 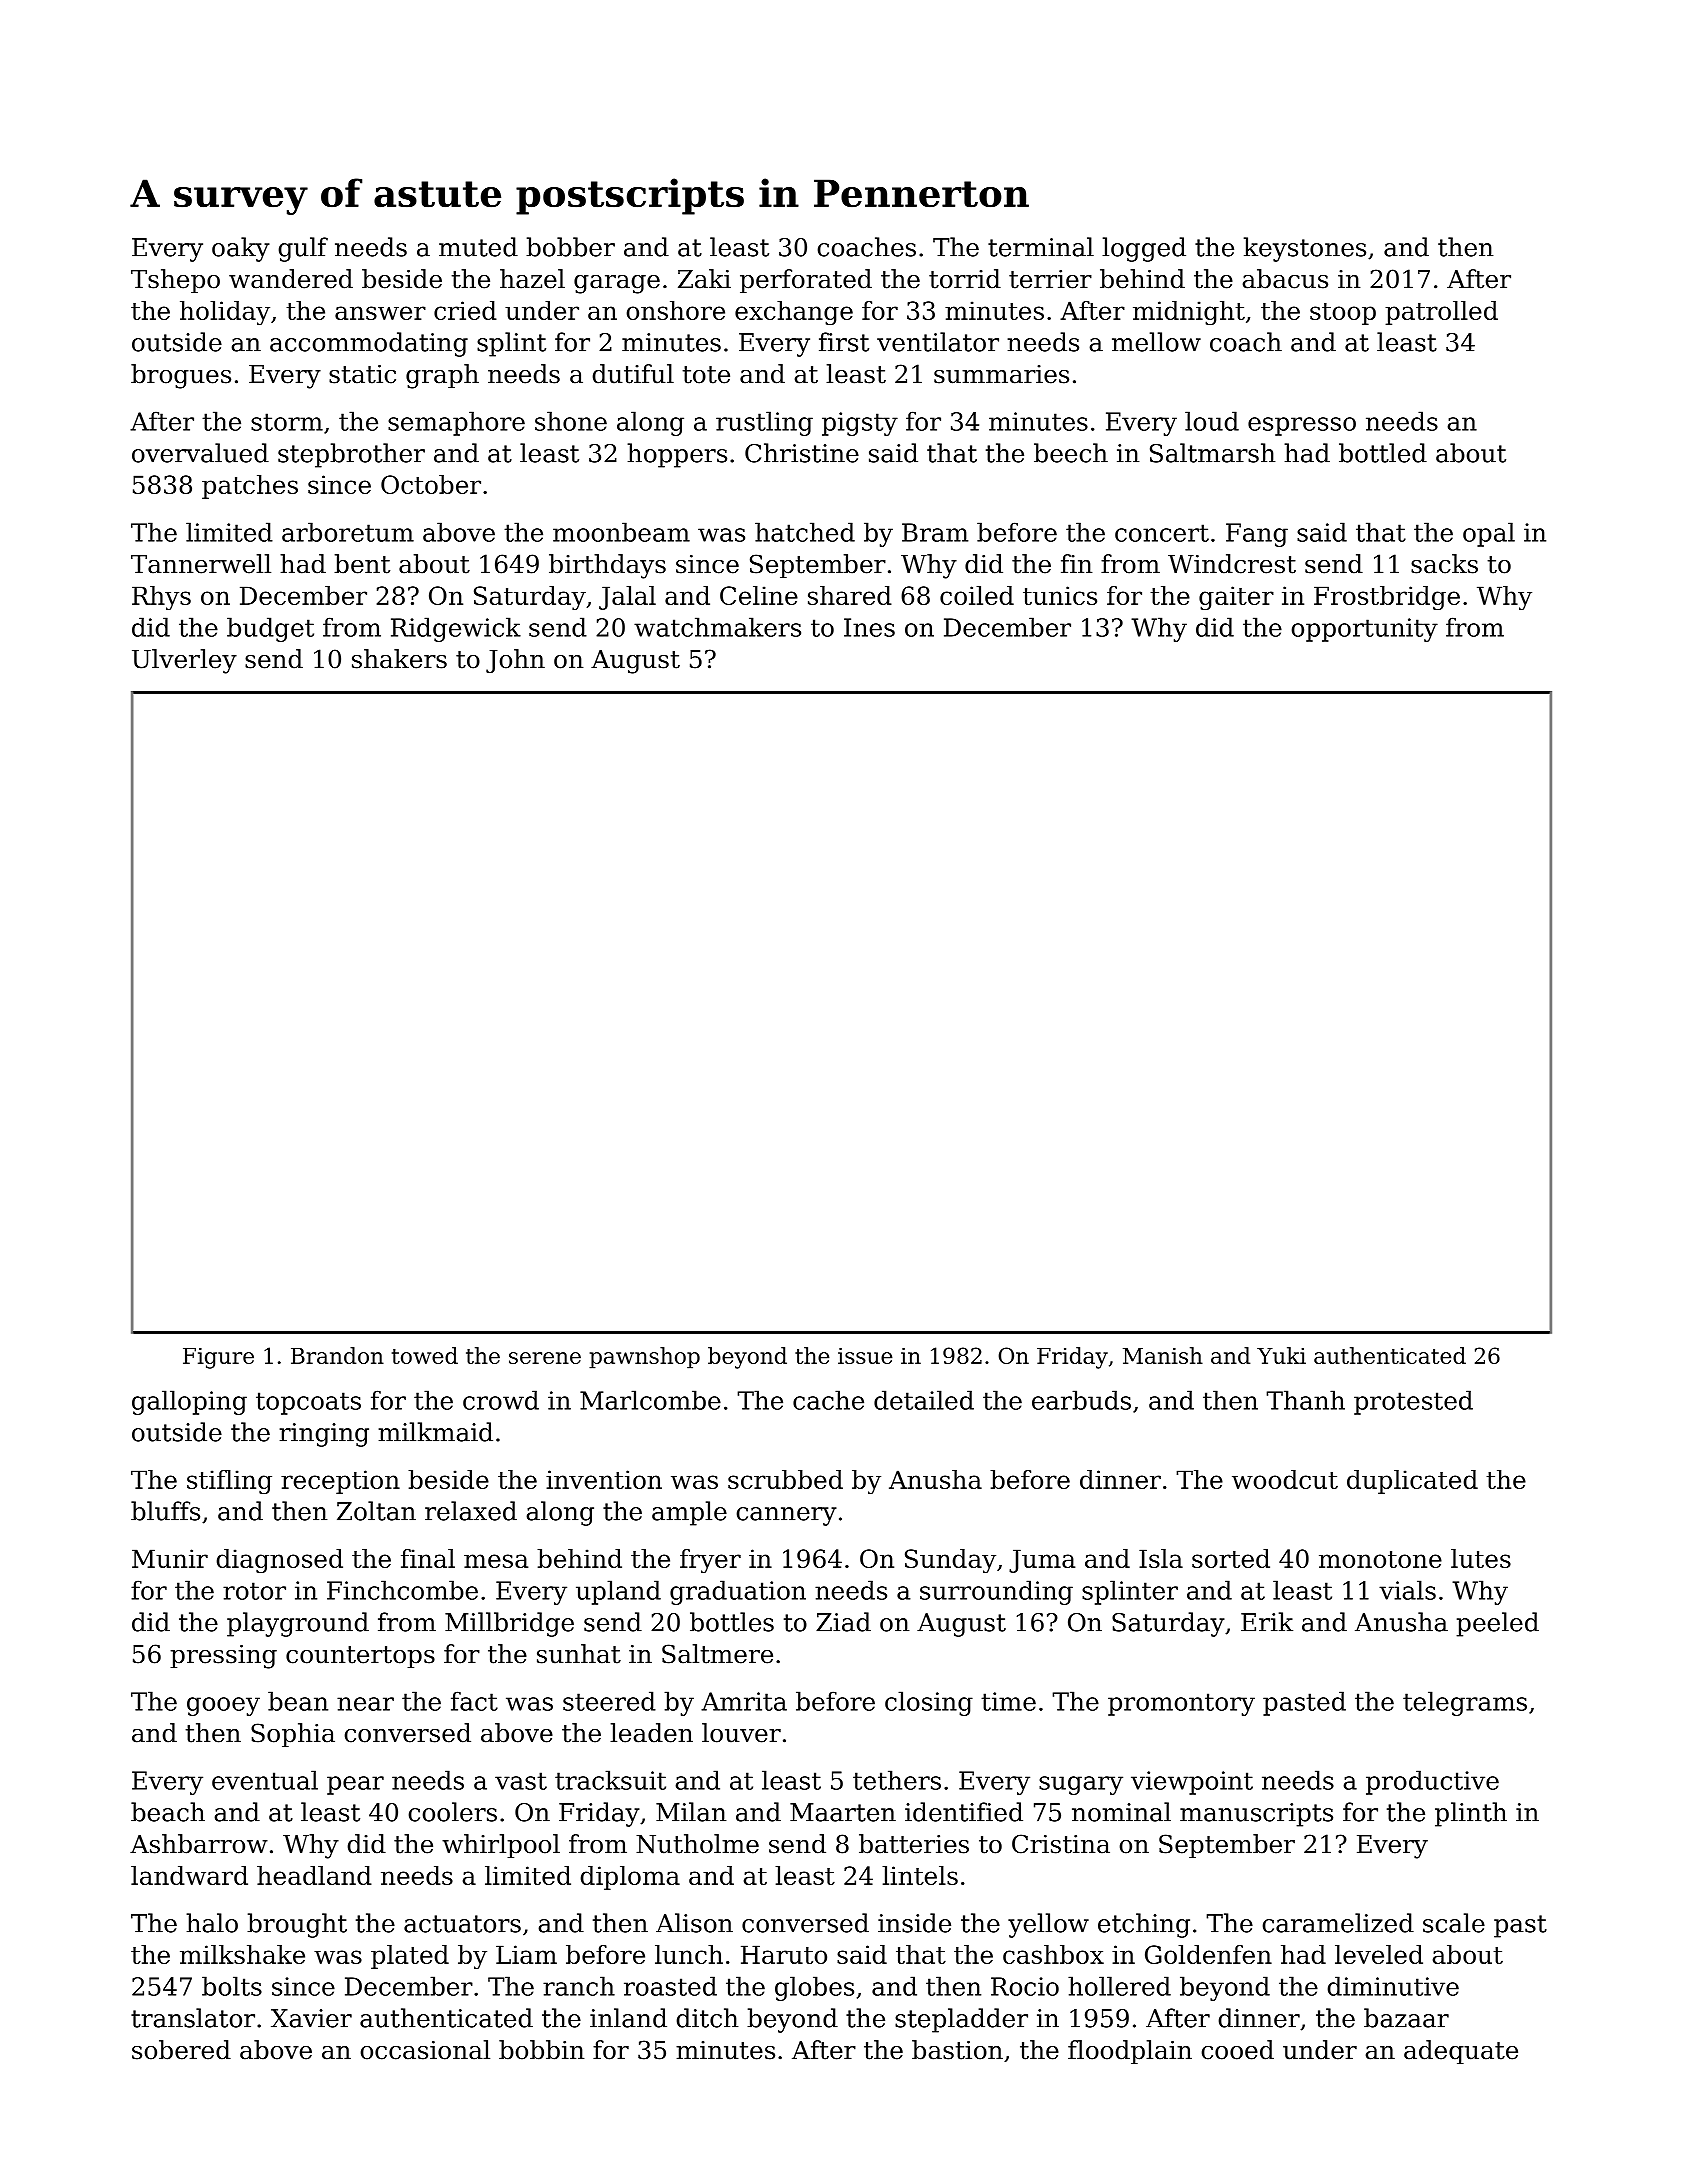 I want to click on Ines, so click(x=869, y=627).
